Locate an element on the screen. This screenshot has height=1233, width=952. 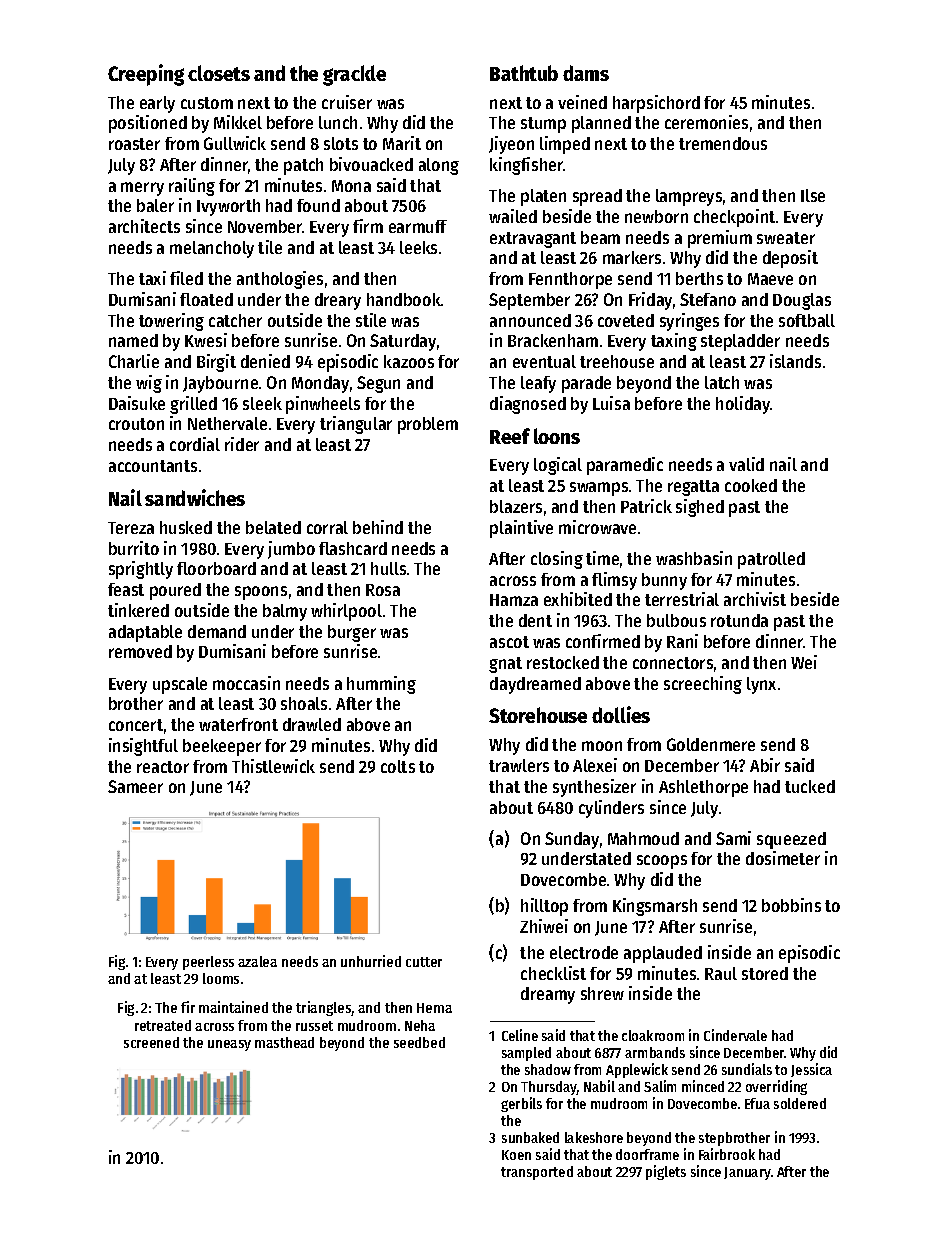
grackle is located at coordinates (354, 75).
